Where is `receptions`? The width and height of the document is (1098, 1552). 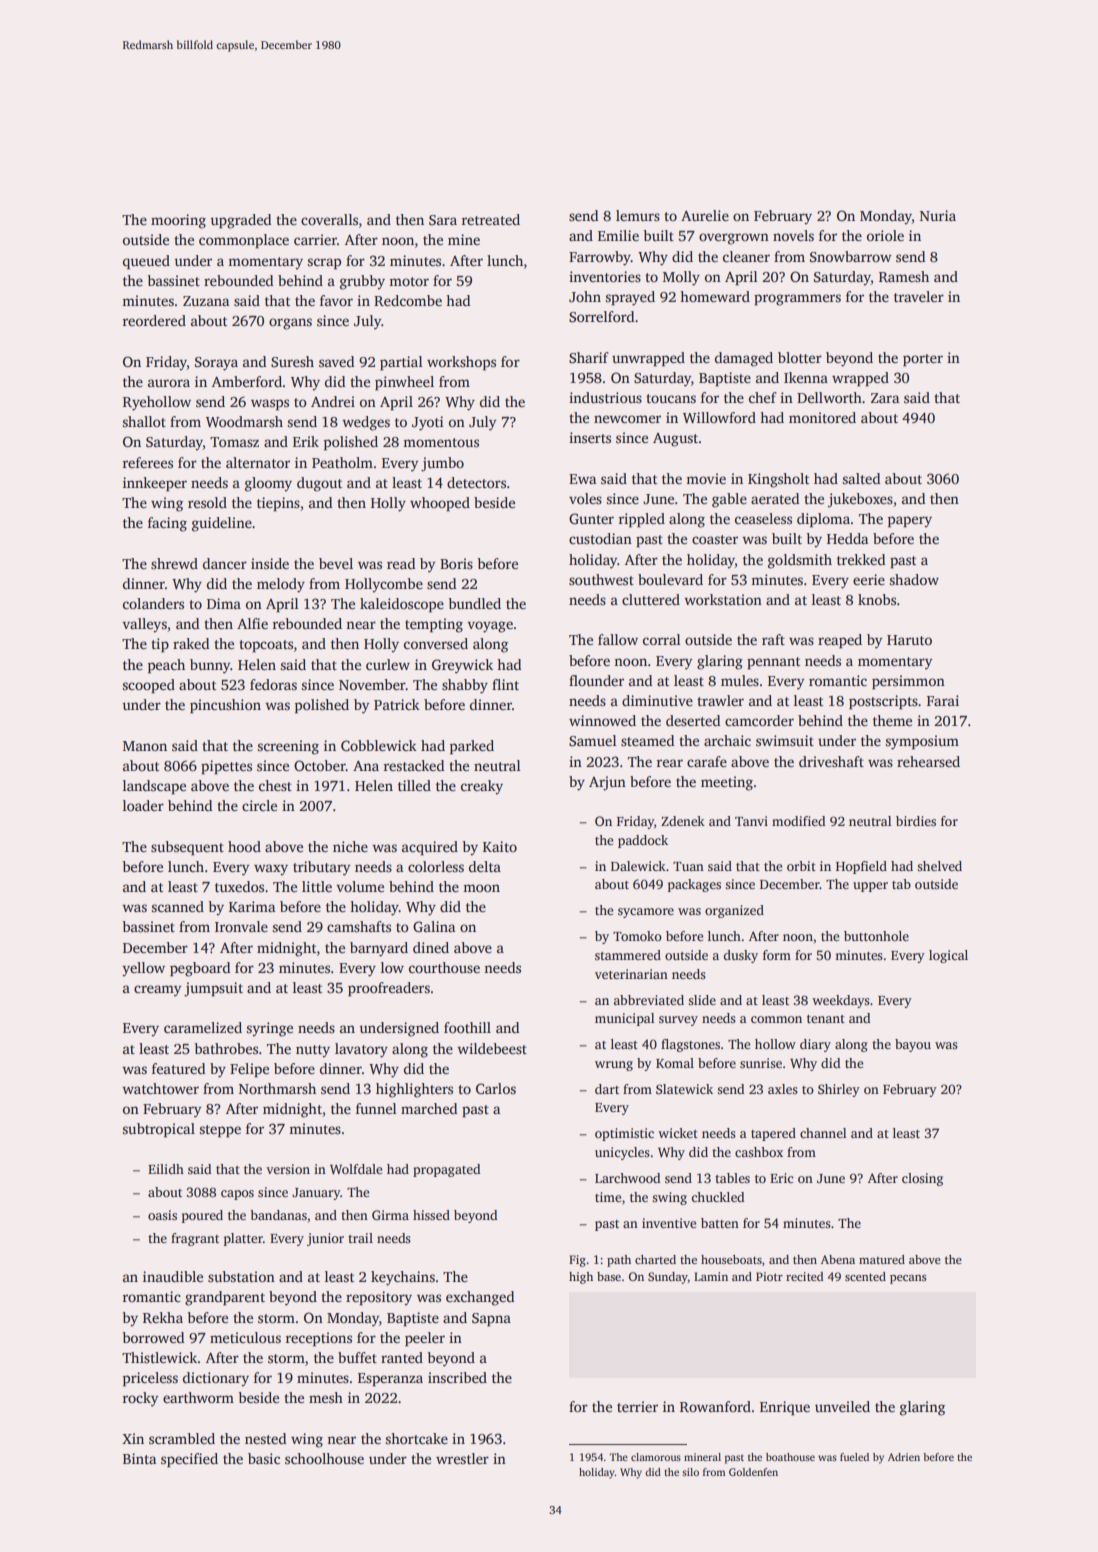
receptions is located at coordinates (319, 1339).
